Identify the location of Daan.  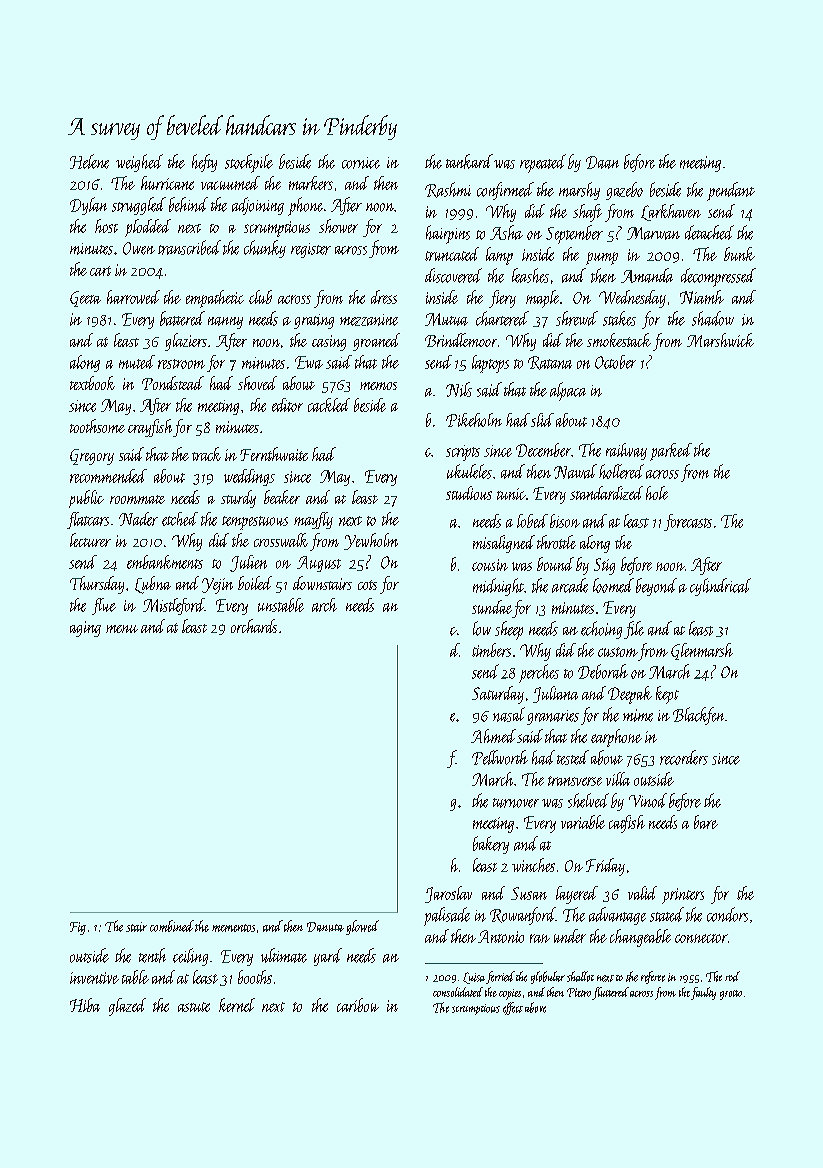
(602, 162).
